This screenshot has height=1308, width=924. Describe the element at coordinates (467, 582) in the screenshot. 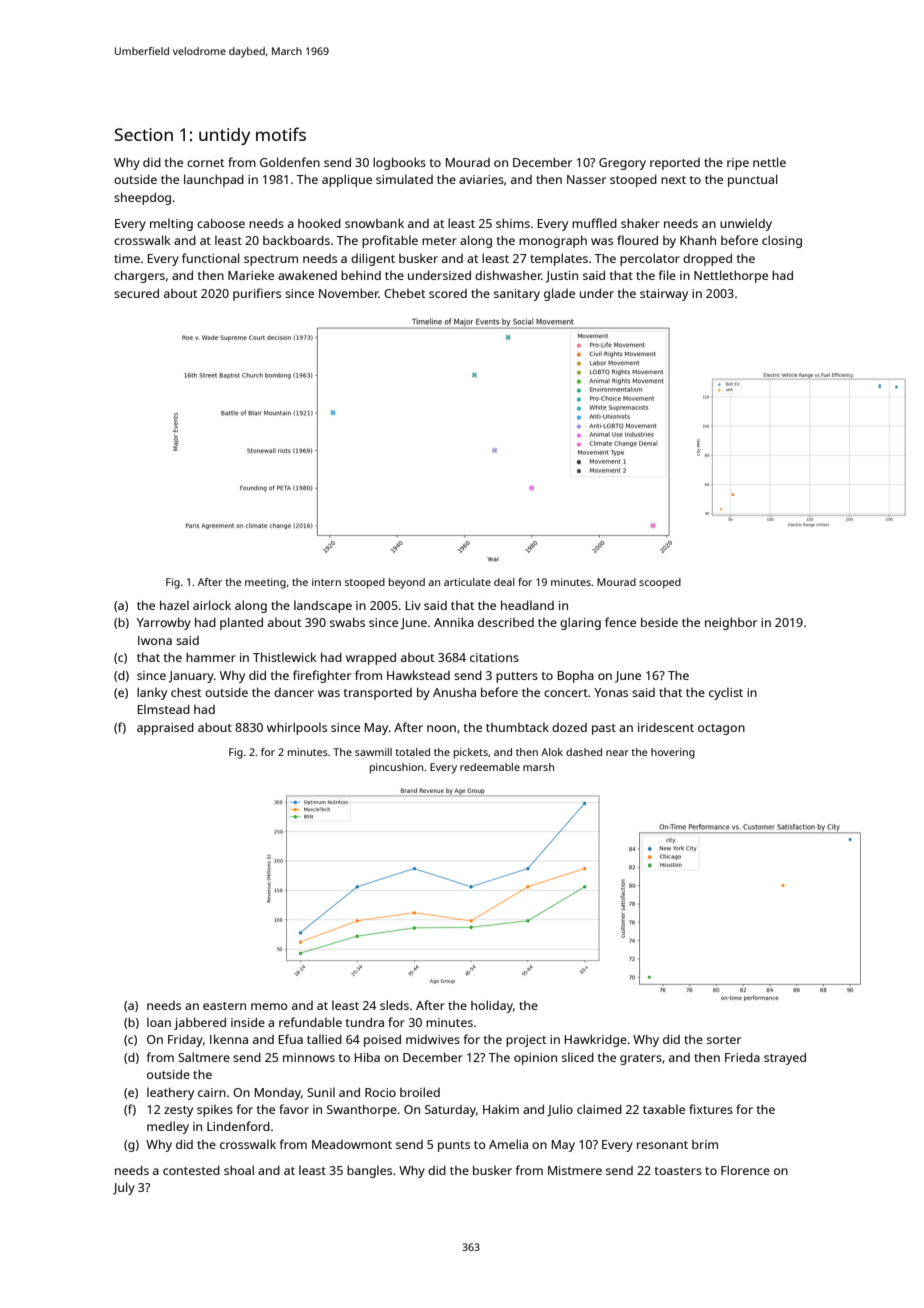

I see `articulate` at that location.
